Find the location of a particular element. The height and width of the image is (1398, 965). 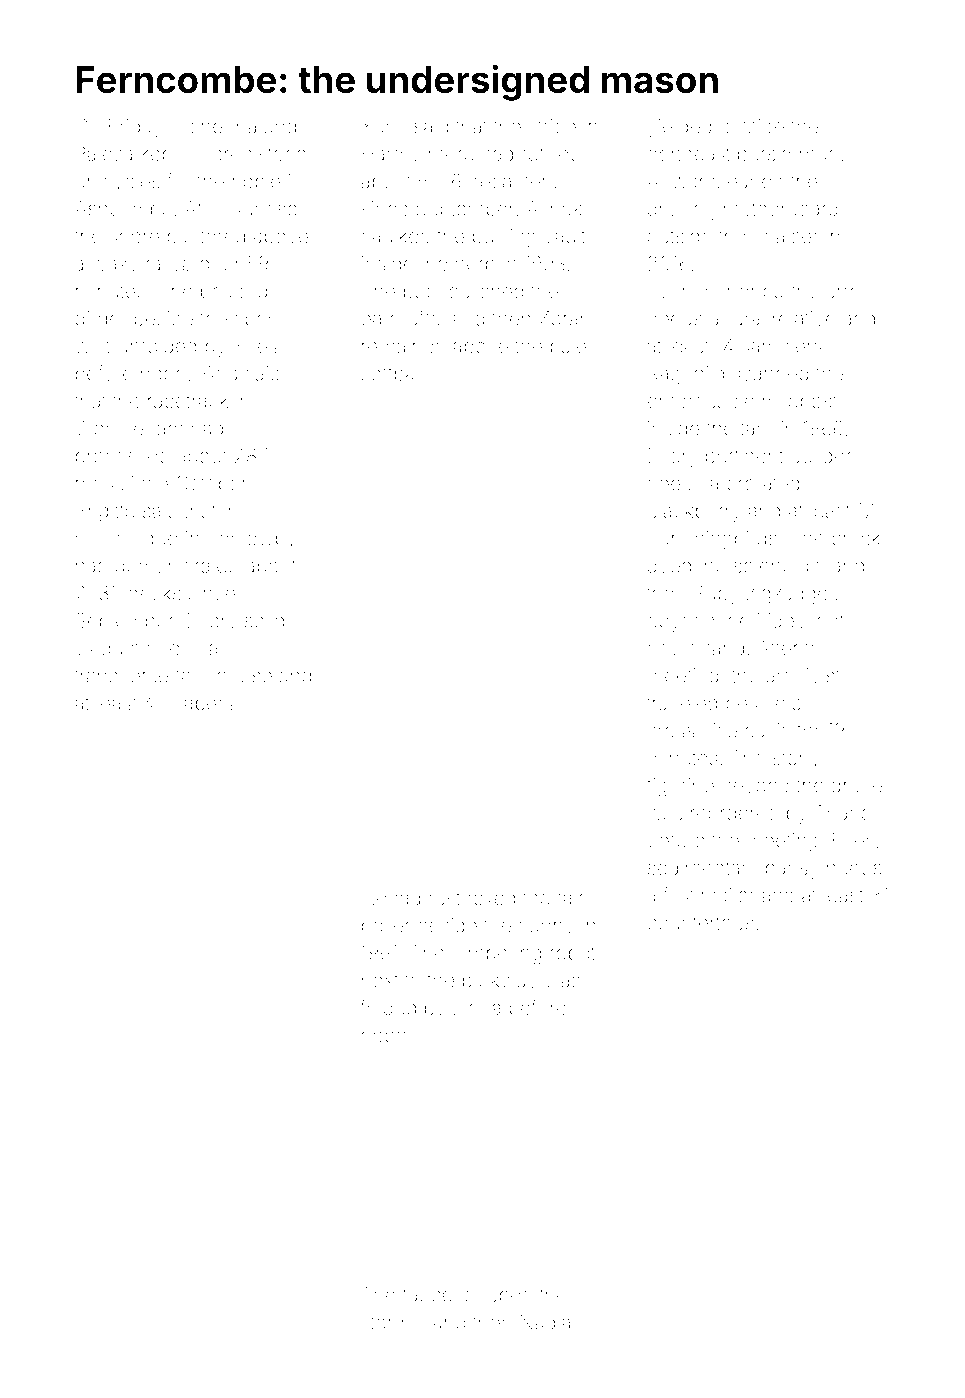

bantered is located at coordinates (206, 236).
